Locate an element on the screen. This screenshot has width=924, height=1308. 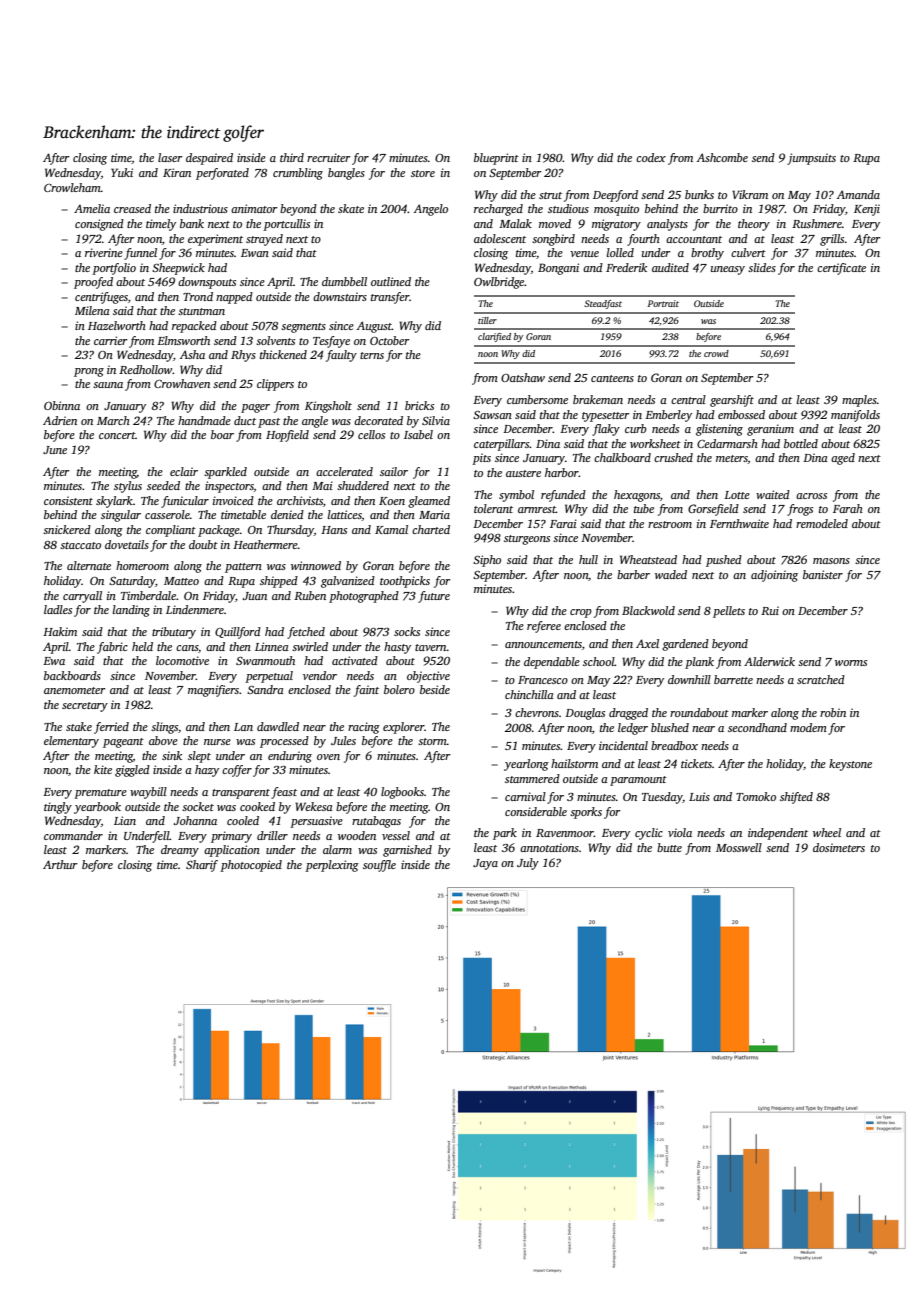
consigned is located at coordinates (99, 225).
